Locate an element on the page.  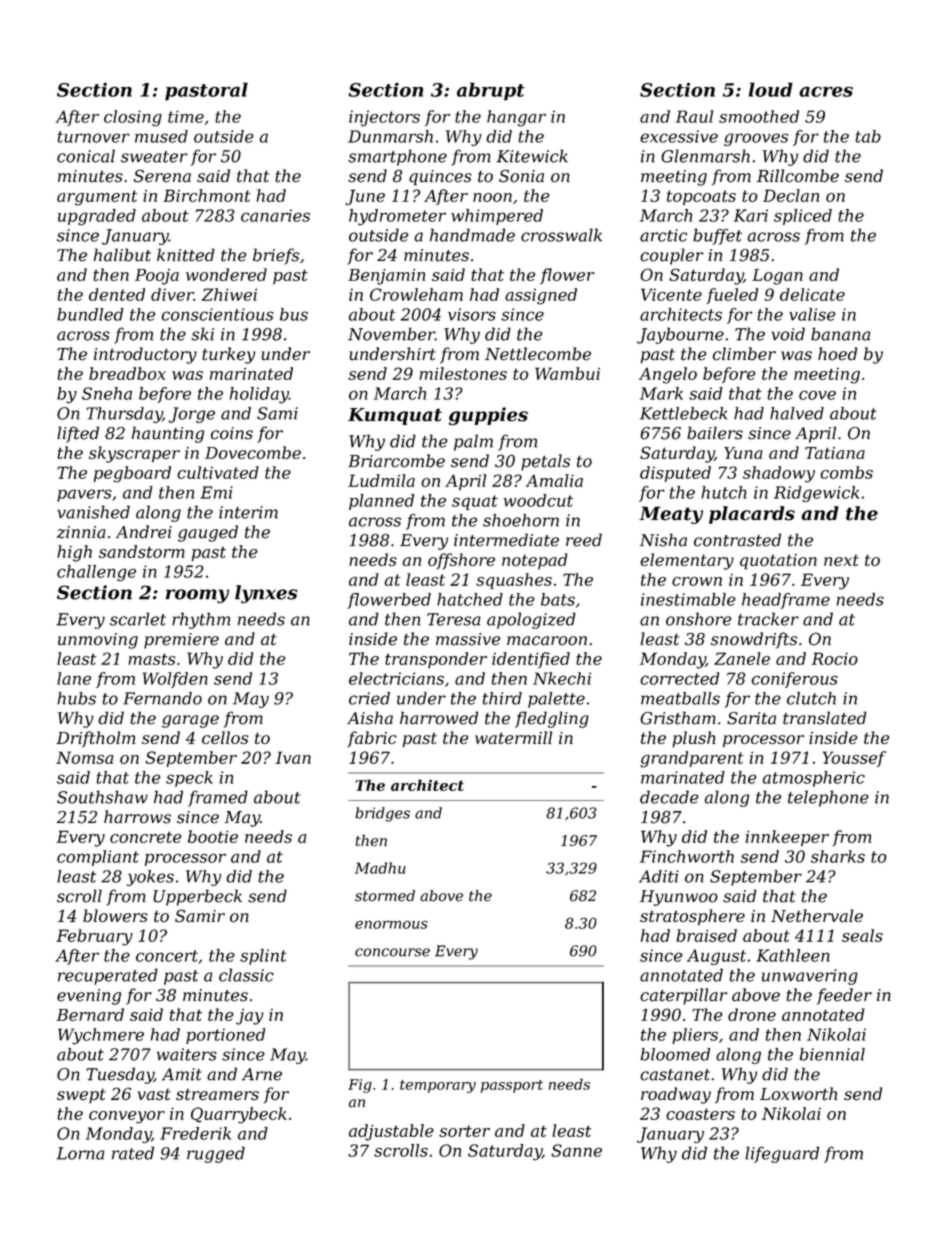
adjustable is located at coordinates (391, 1132).
